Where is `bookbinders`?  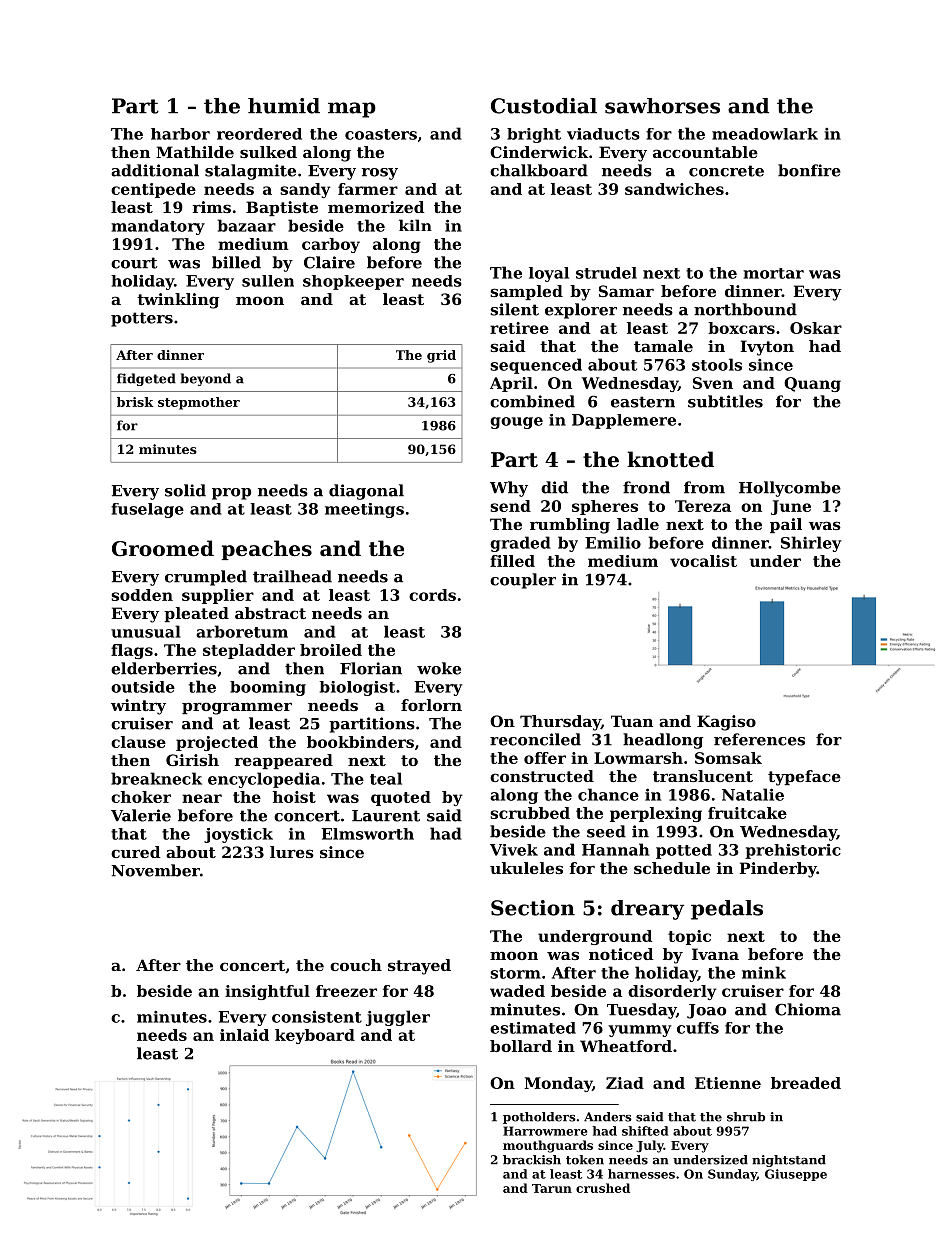
bookbinders is located at coordinates (360, 742).
